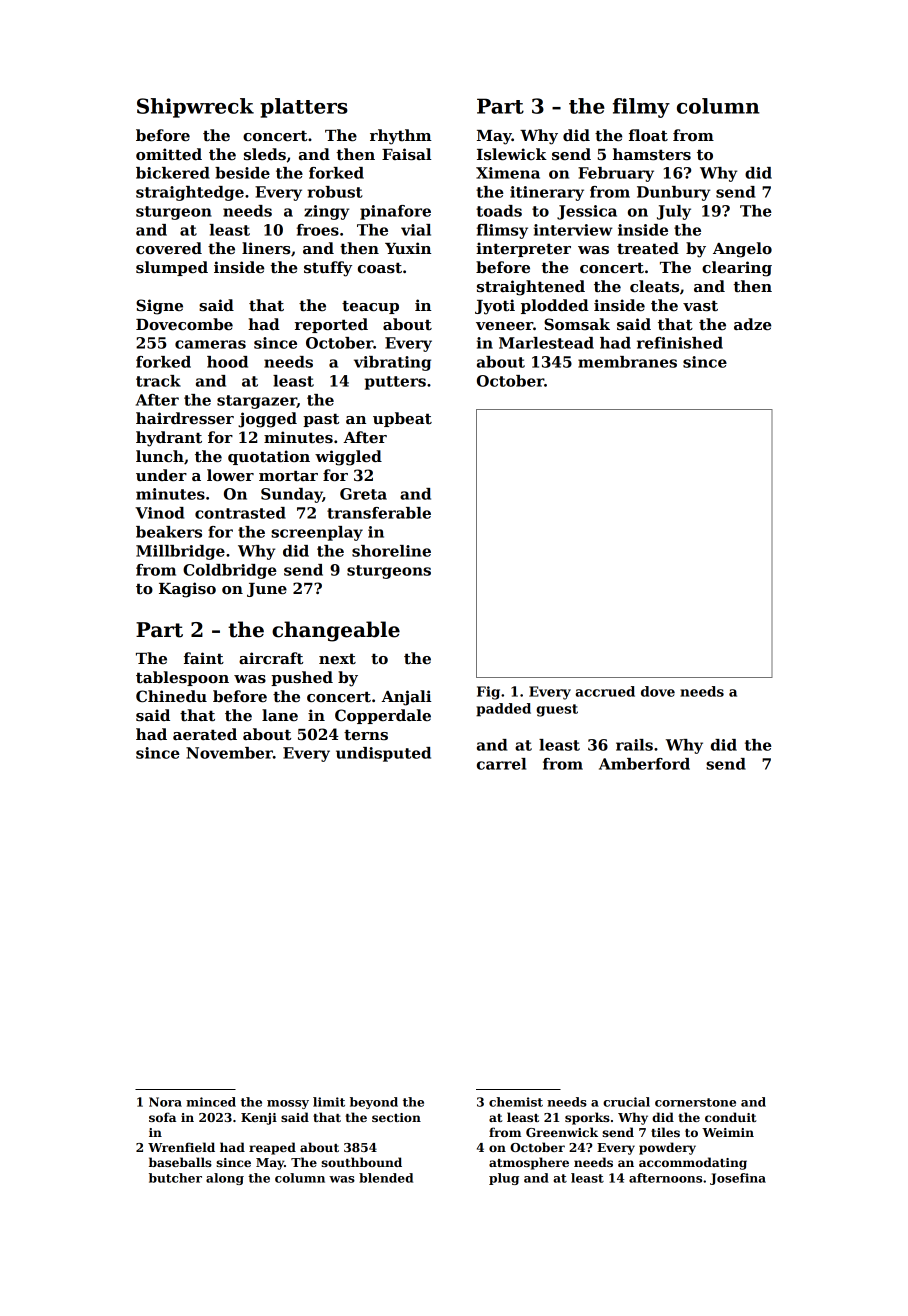  What do you see at coordinates (652, 154) in the page?
I see `hamsters` at bounding box center [652, 154].
